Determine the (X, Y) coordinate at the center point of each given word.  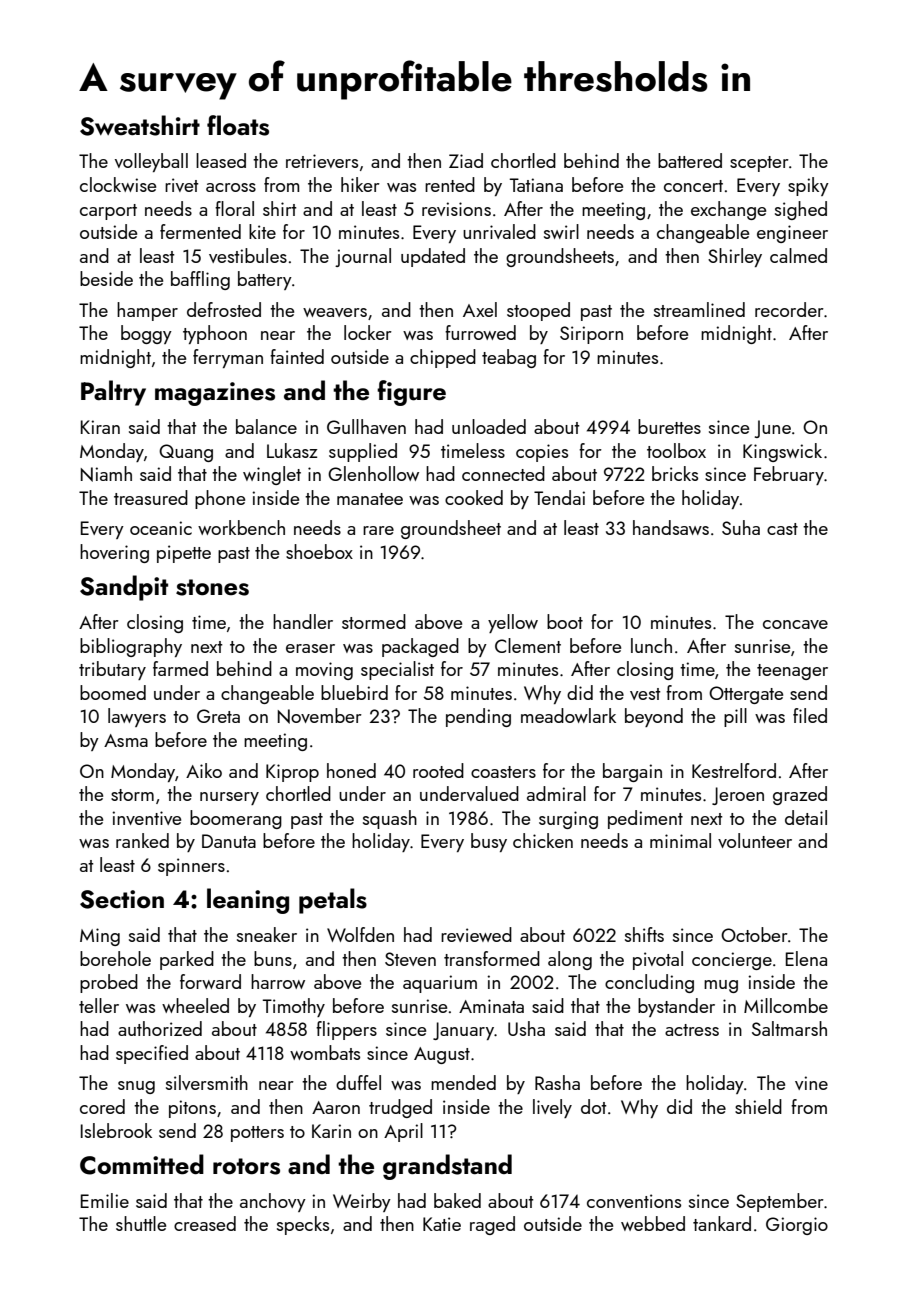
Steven (410, 959)
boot (565, 621)
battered (690, 160)
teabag (509, 358)
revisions (456, 209)
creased (205, 1223)
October (754, 934)
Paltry (113, 393)
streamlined (699, 309)
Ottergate (746, 695)
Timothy (294, 1007)
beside (106, 278)
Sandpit (124, 588)
